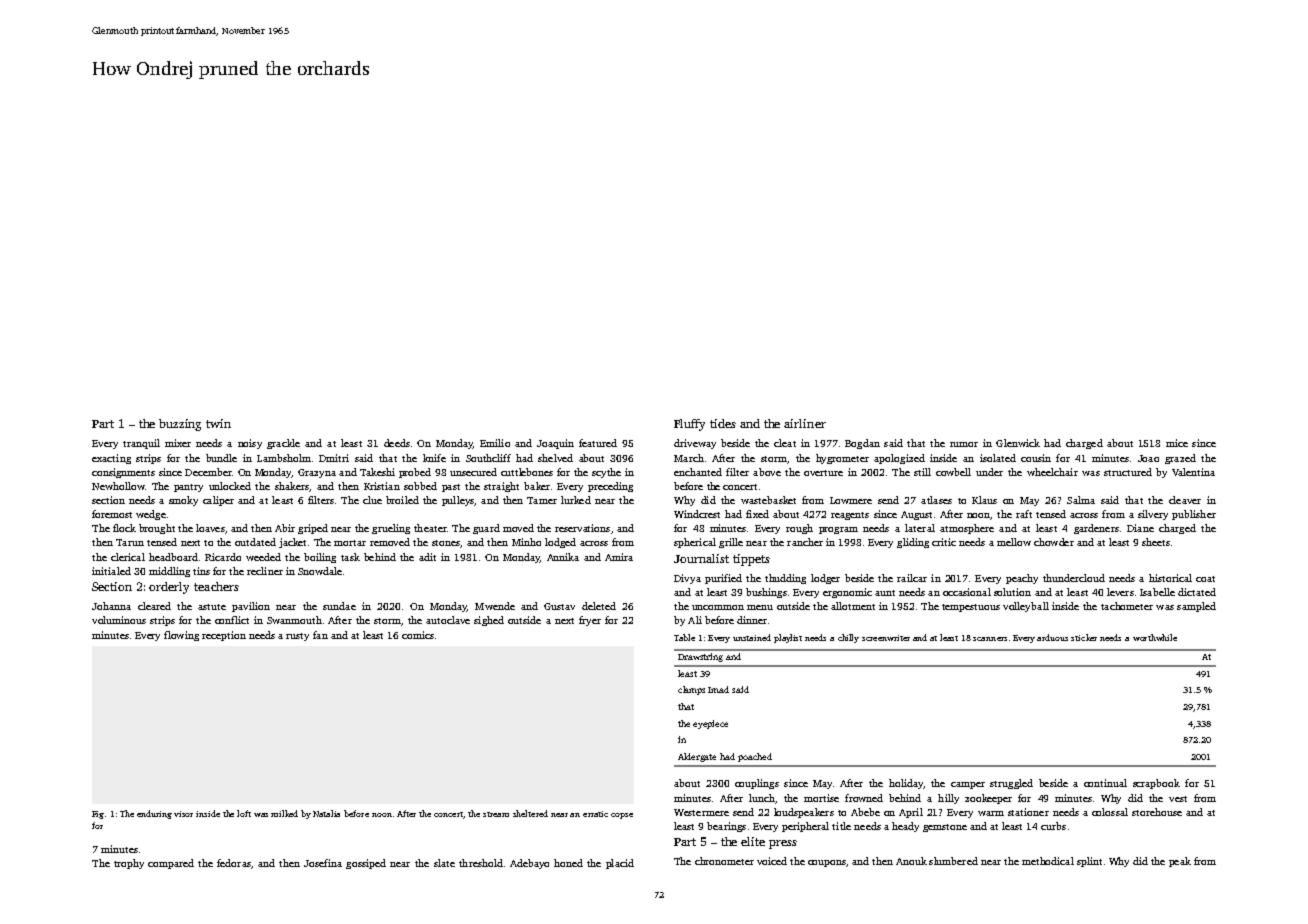 The image size is (1308, 924). Describe the element at coordinates (1084, 637) in the screenshot. I see `sticker` at that location.
